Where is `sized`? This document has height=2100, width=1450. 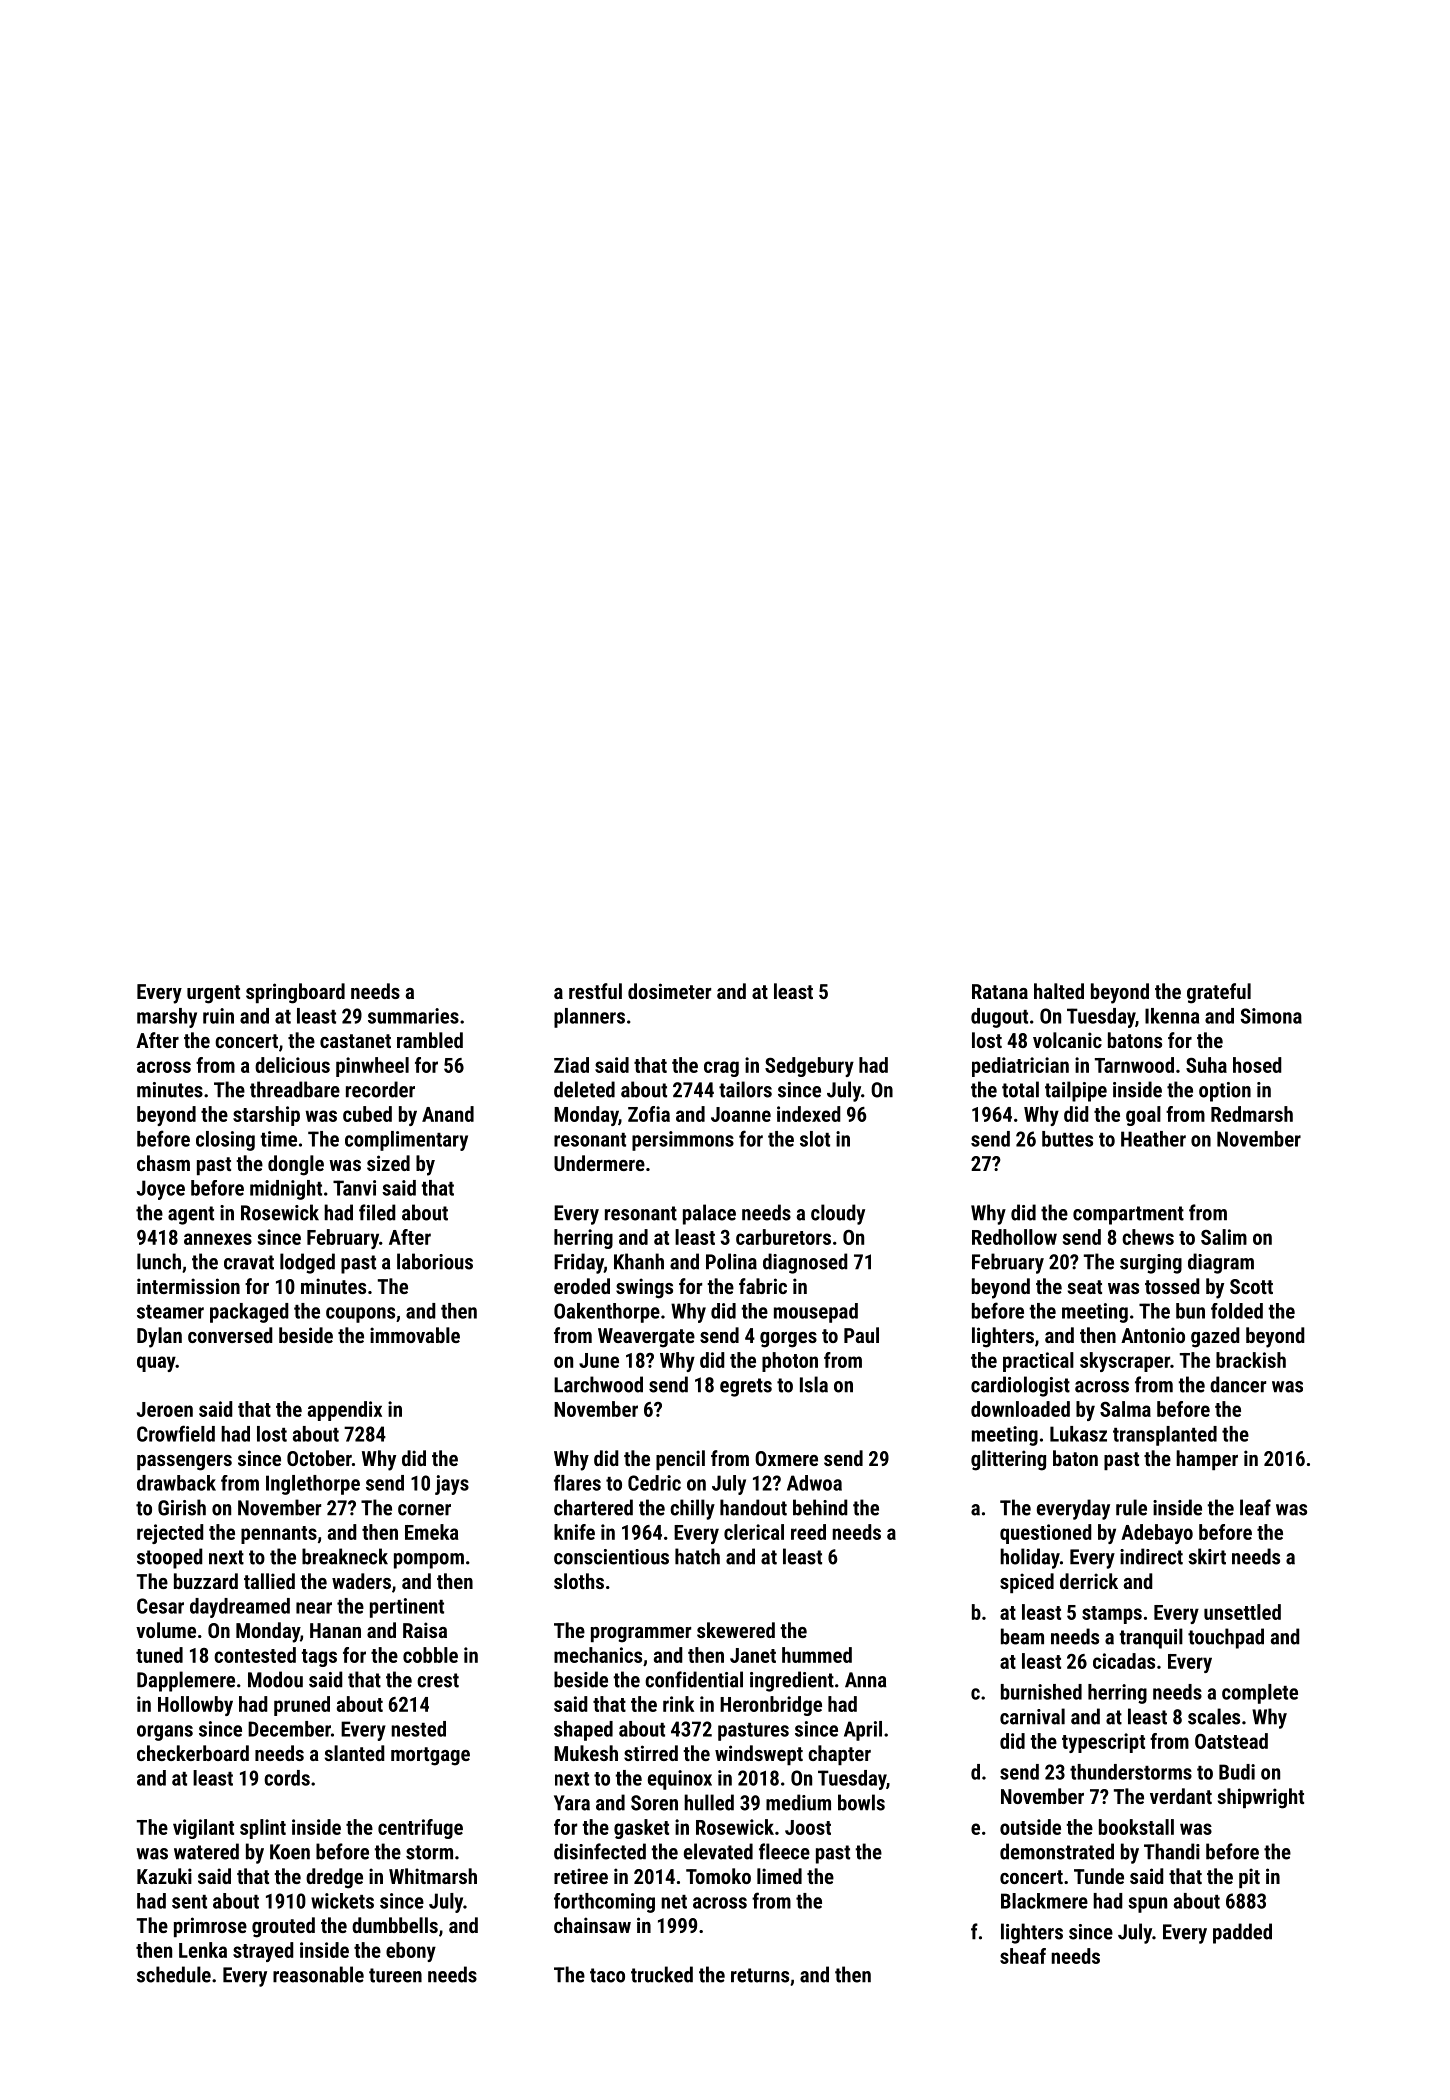
sized is located at coordinates (388, 1163).
